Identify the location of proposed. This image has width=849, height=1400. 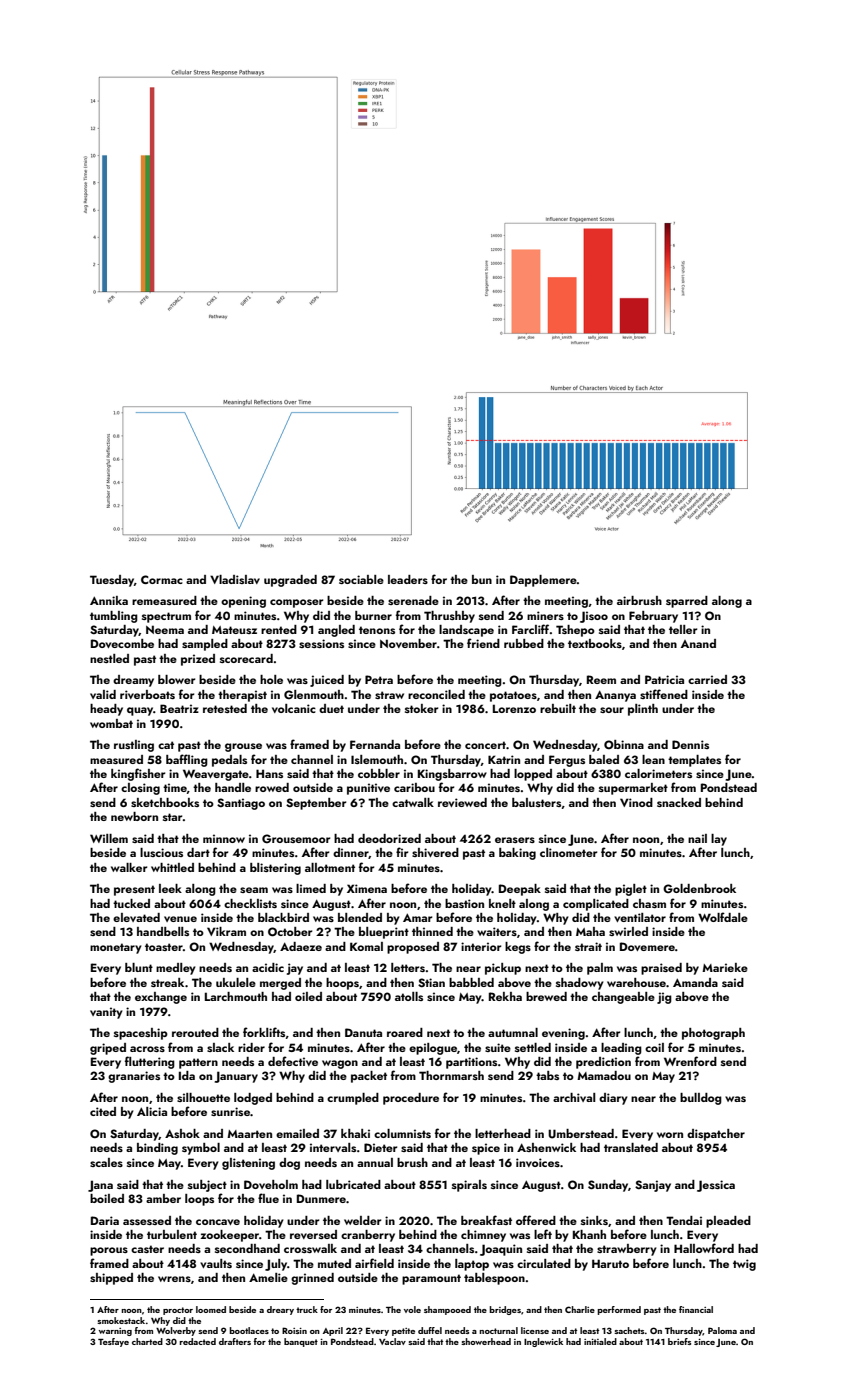
(413, 948).
